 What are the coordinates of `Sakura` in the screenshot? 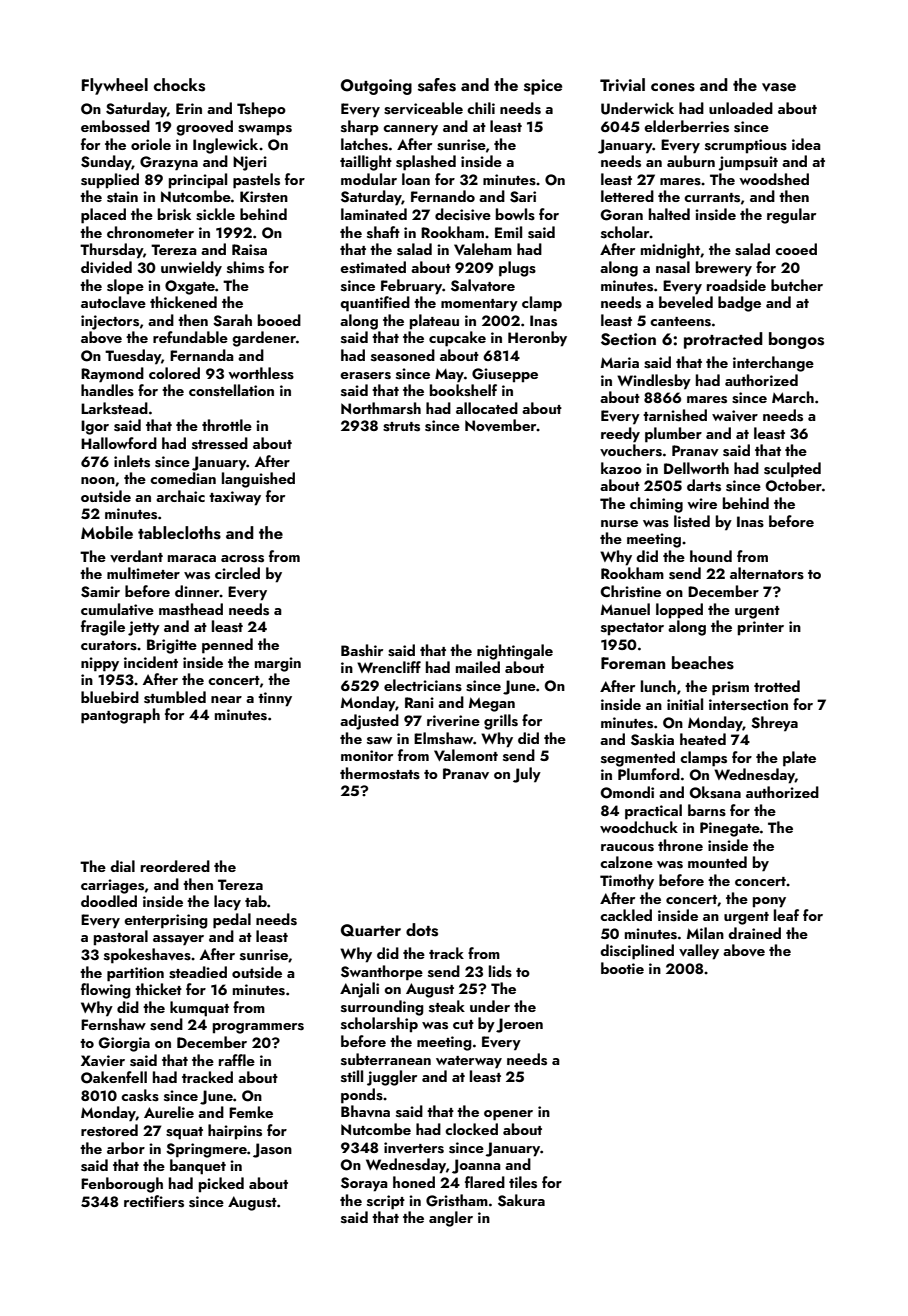 It's located at (521, 1200).
